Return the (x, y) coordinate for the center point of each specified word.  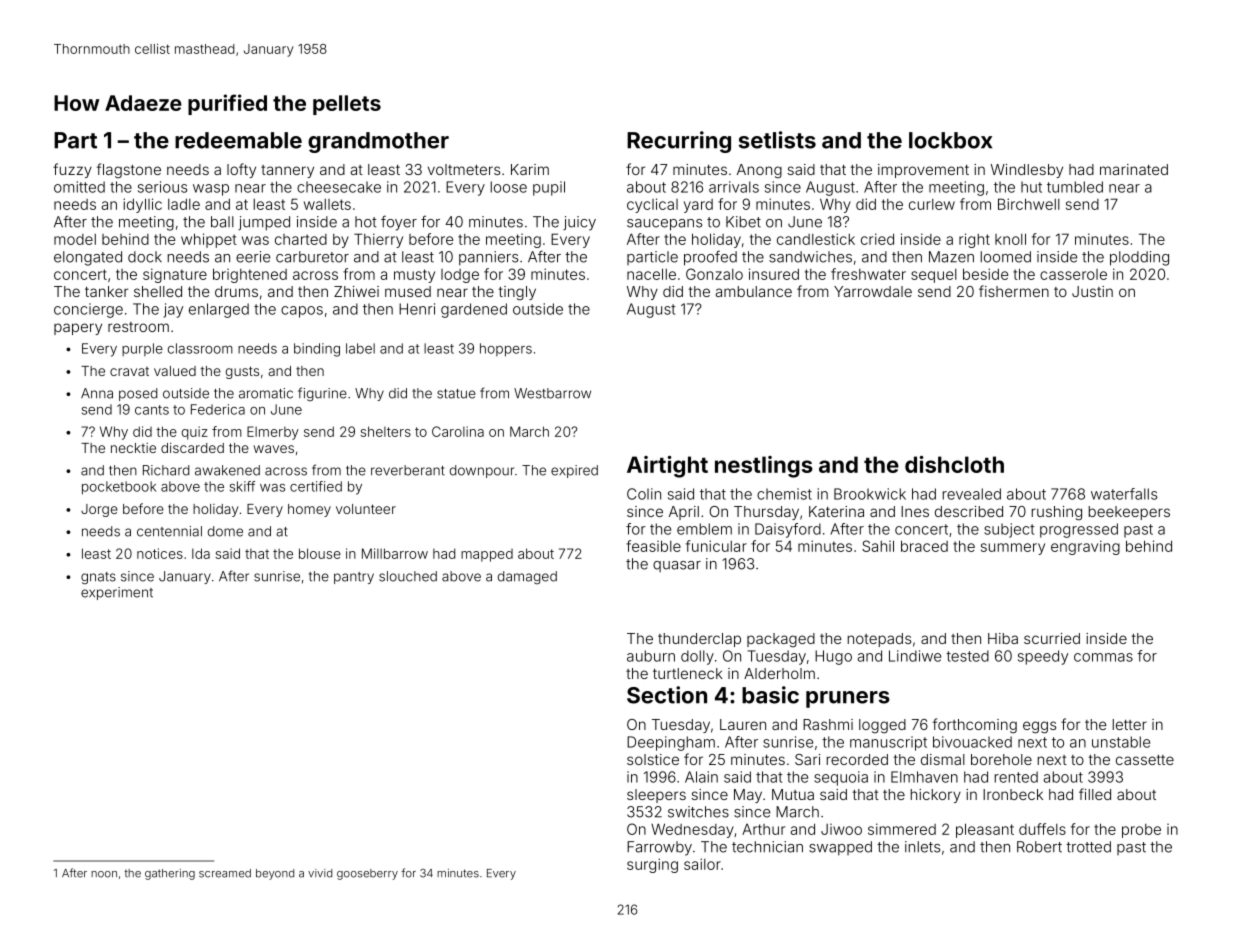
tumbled (1075, 187)
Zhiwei (356, 291)
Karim (530, 169)
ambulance (753, 291)
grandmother (378, 142)
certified (316, 486)
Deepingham (671, 743)
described (969, 511)
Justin (1092, 291)
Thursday (766, 513)
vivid (320, 873)
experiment (117, 593)
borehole (1001, 759)
